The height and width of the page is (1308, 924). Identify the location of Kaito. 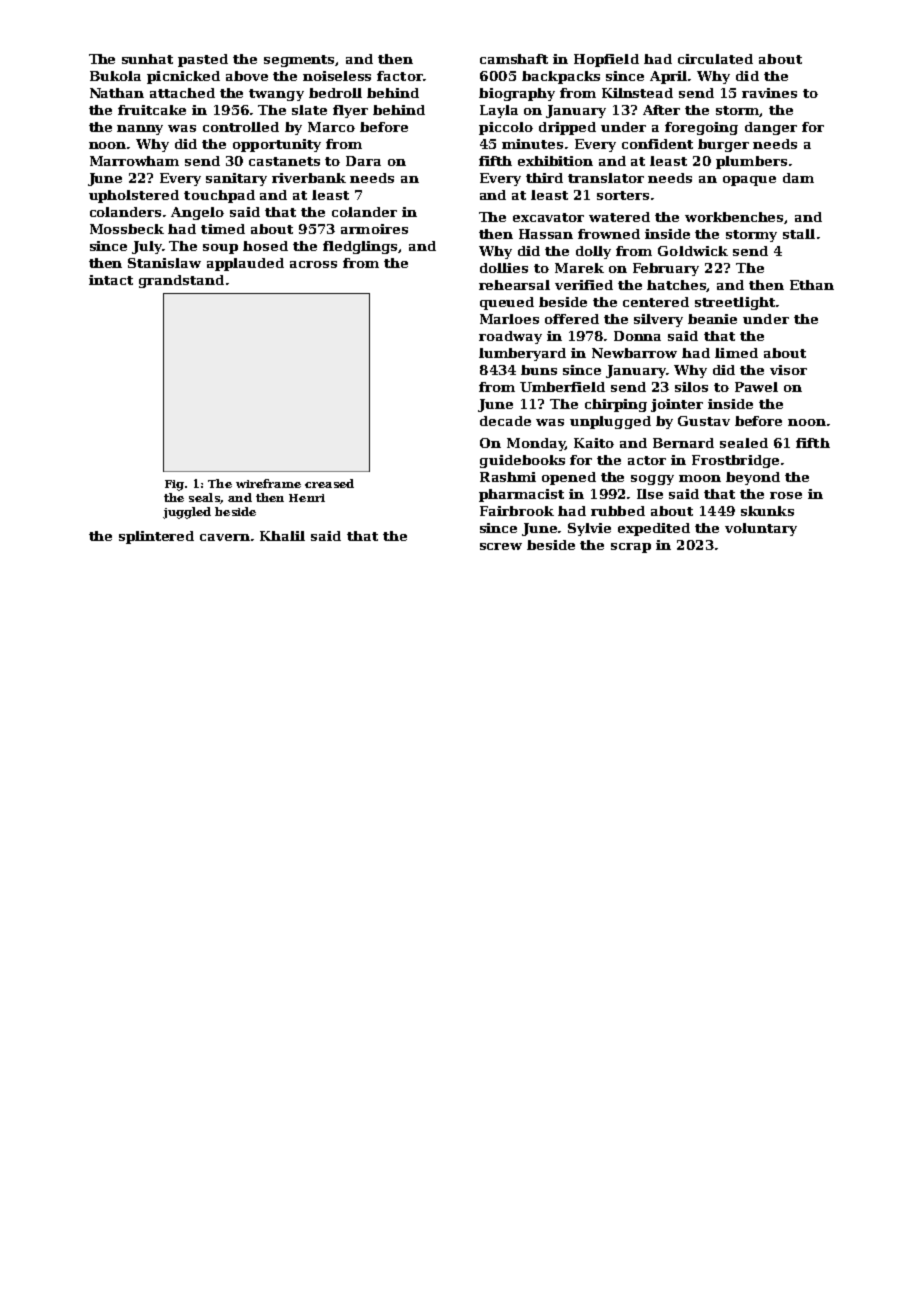
(594, 443).
